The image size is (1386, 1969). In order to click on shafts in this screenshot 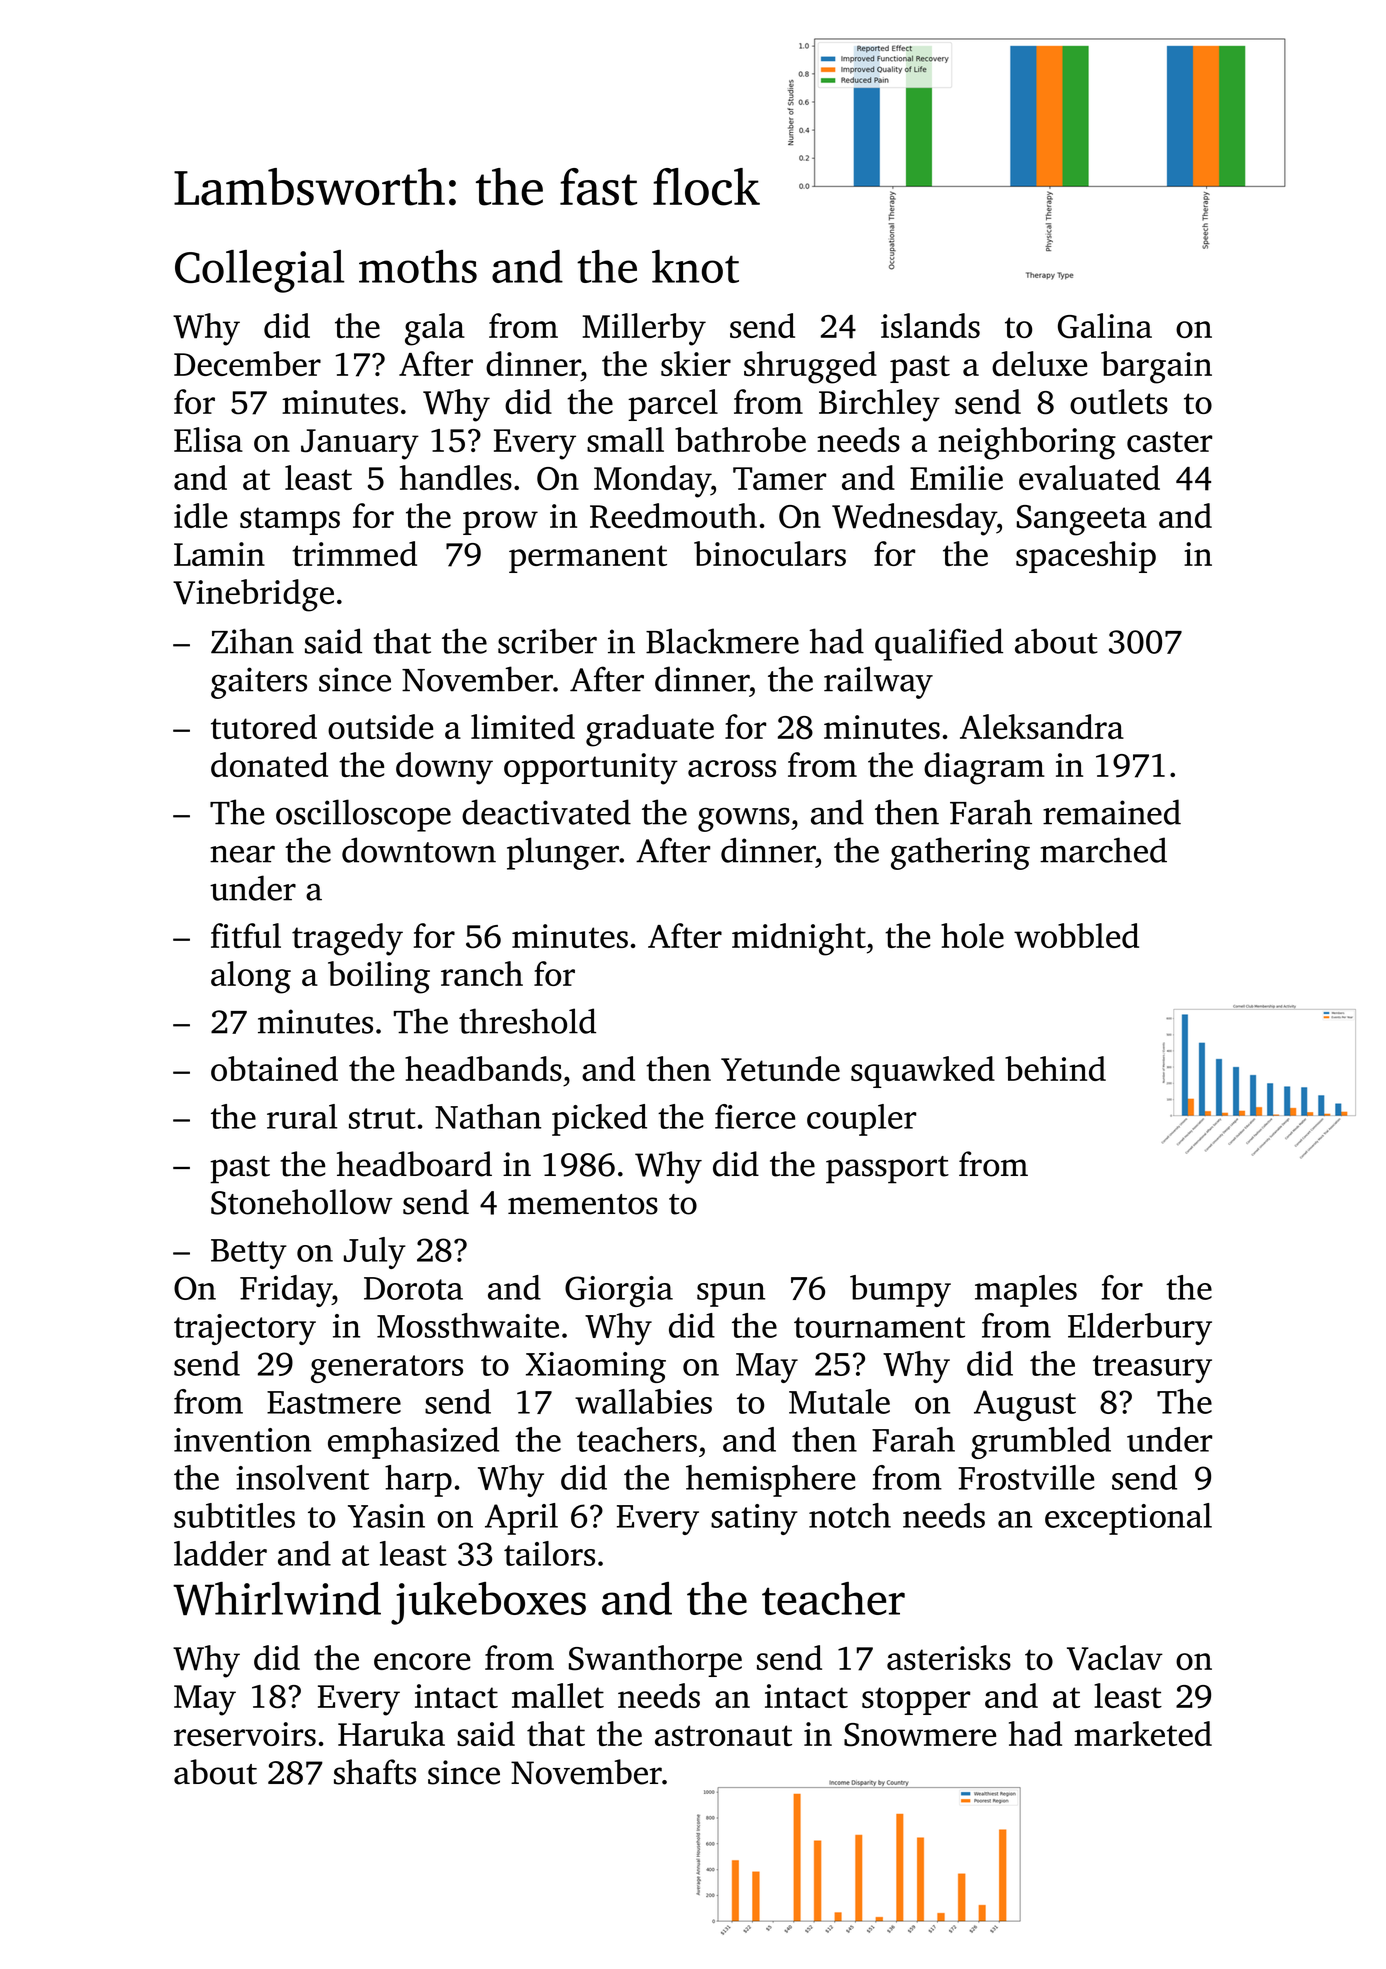, I will do `click(375, 1772)`.
